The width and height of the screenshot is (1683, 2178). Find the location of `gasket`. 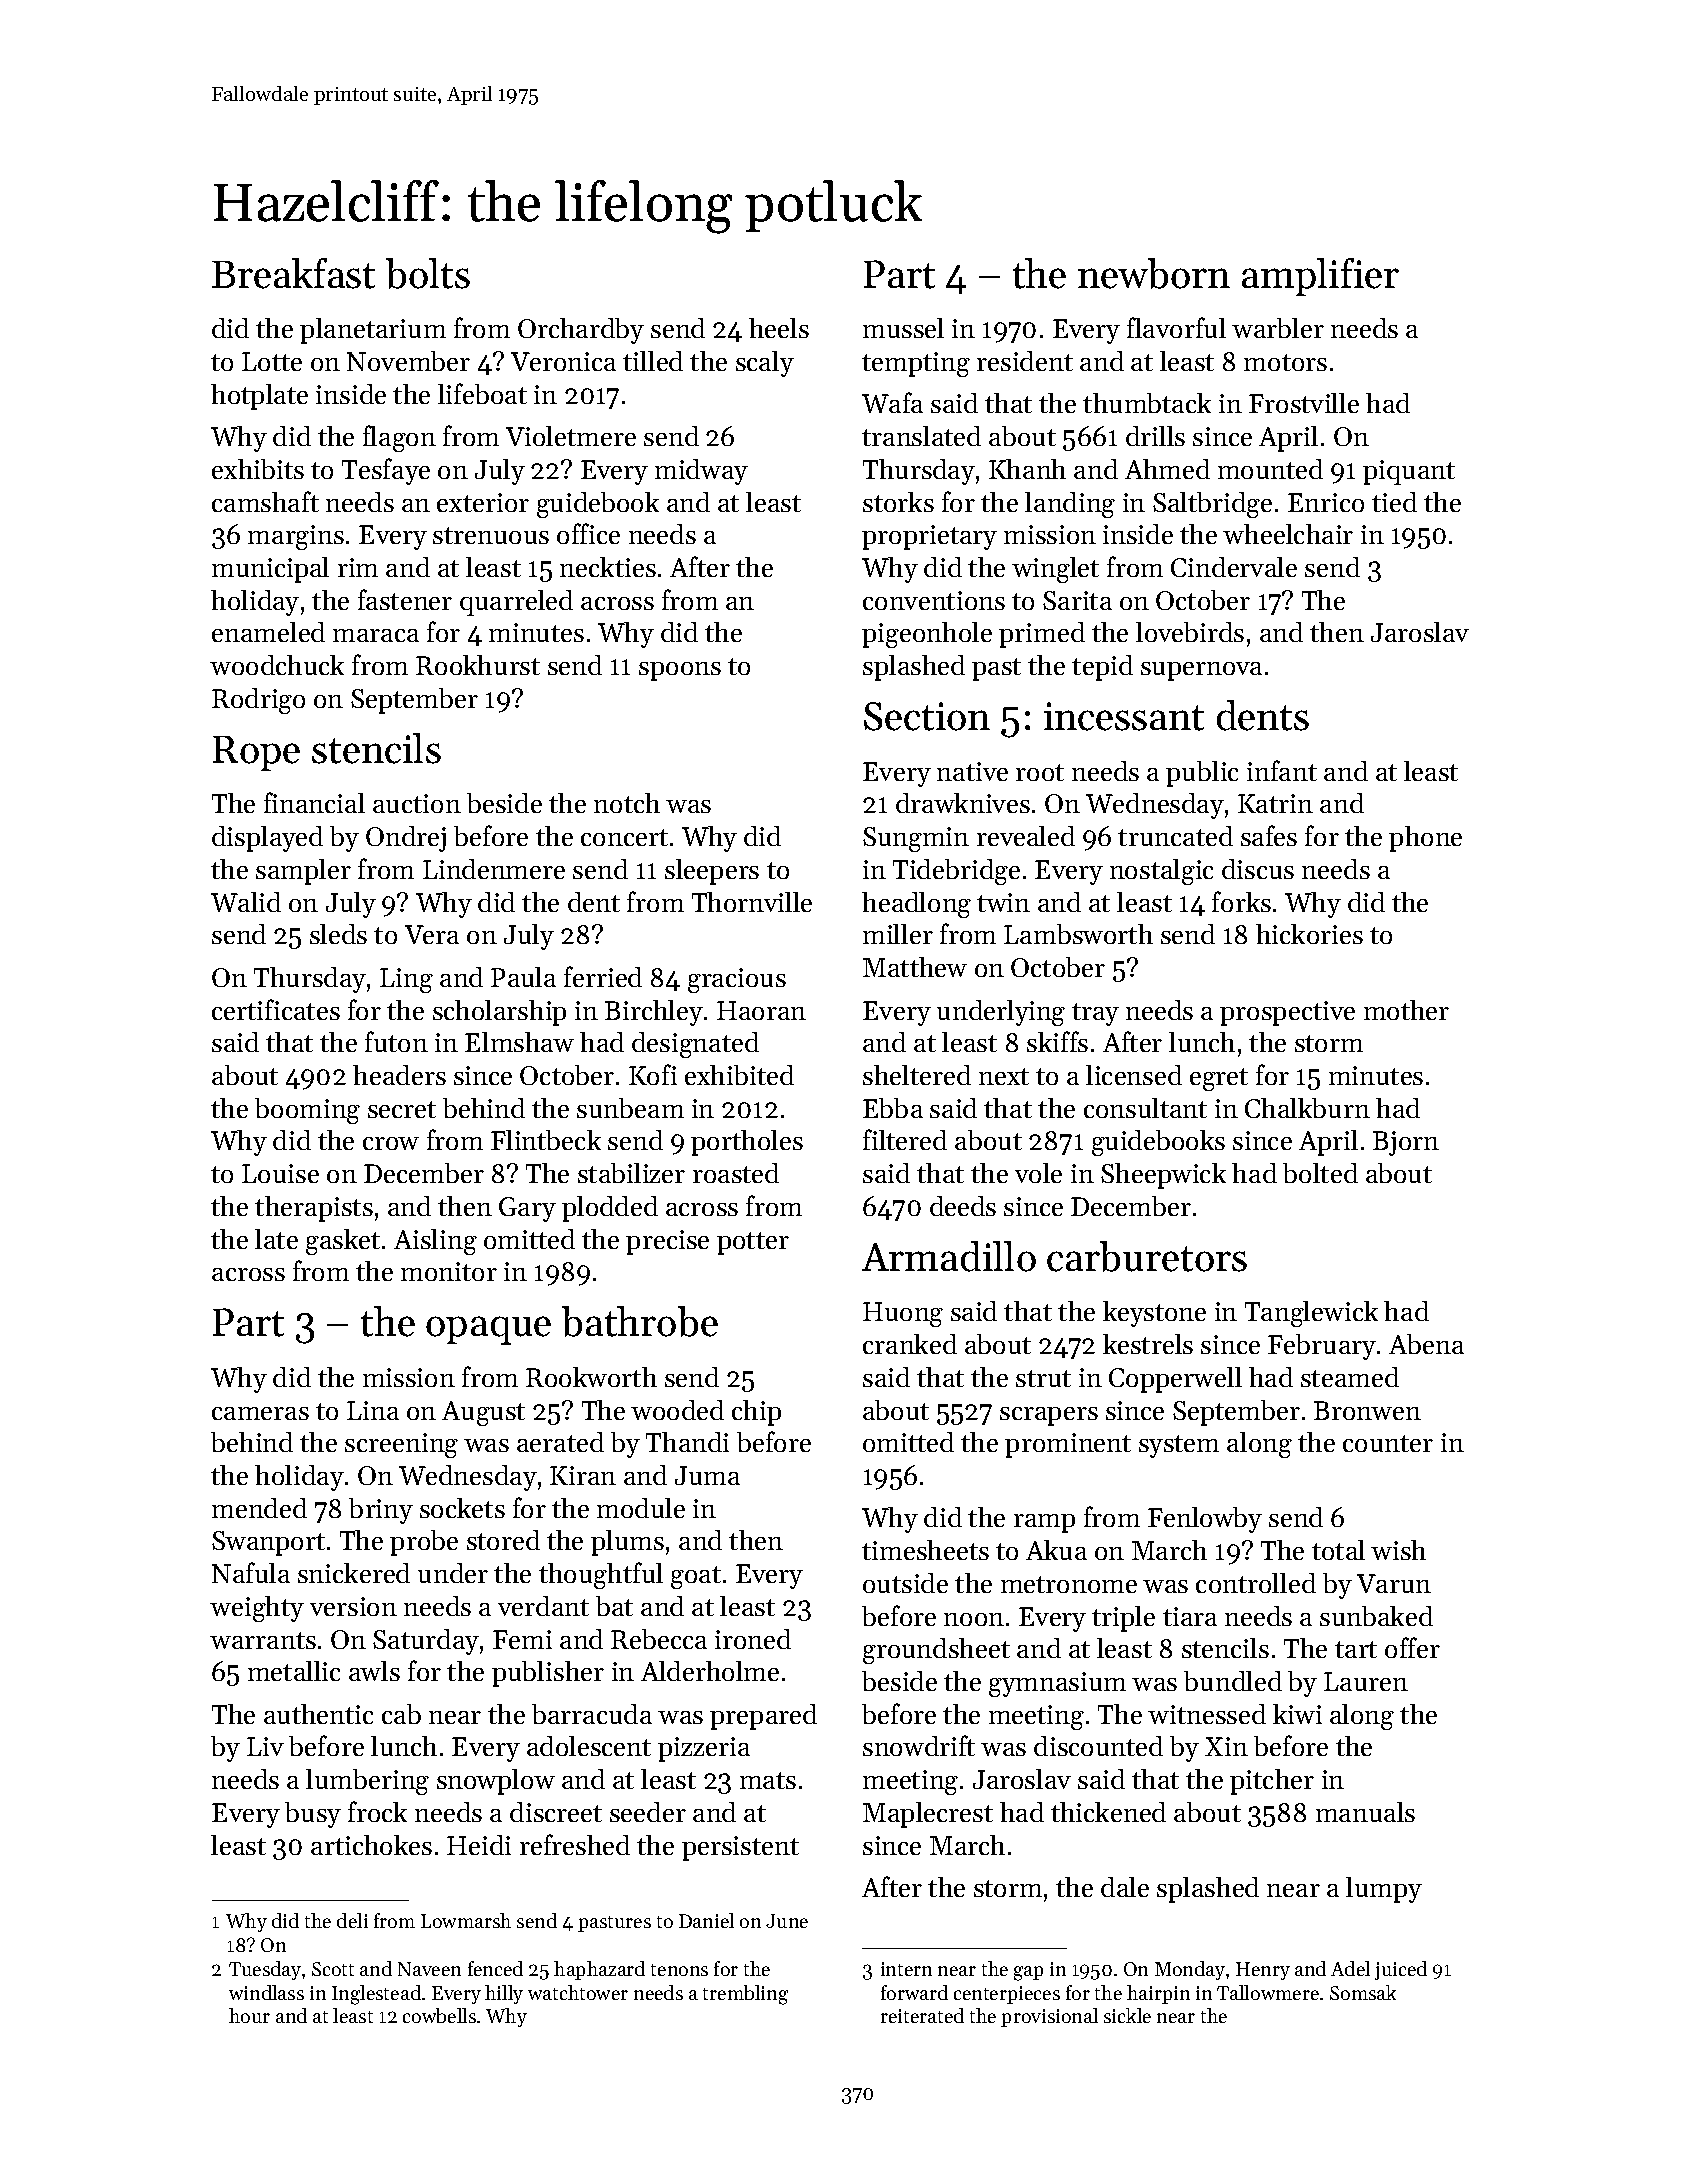

gasket is located at coordinates (343, 1242).
